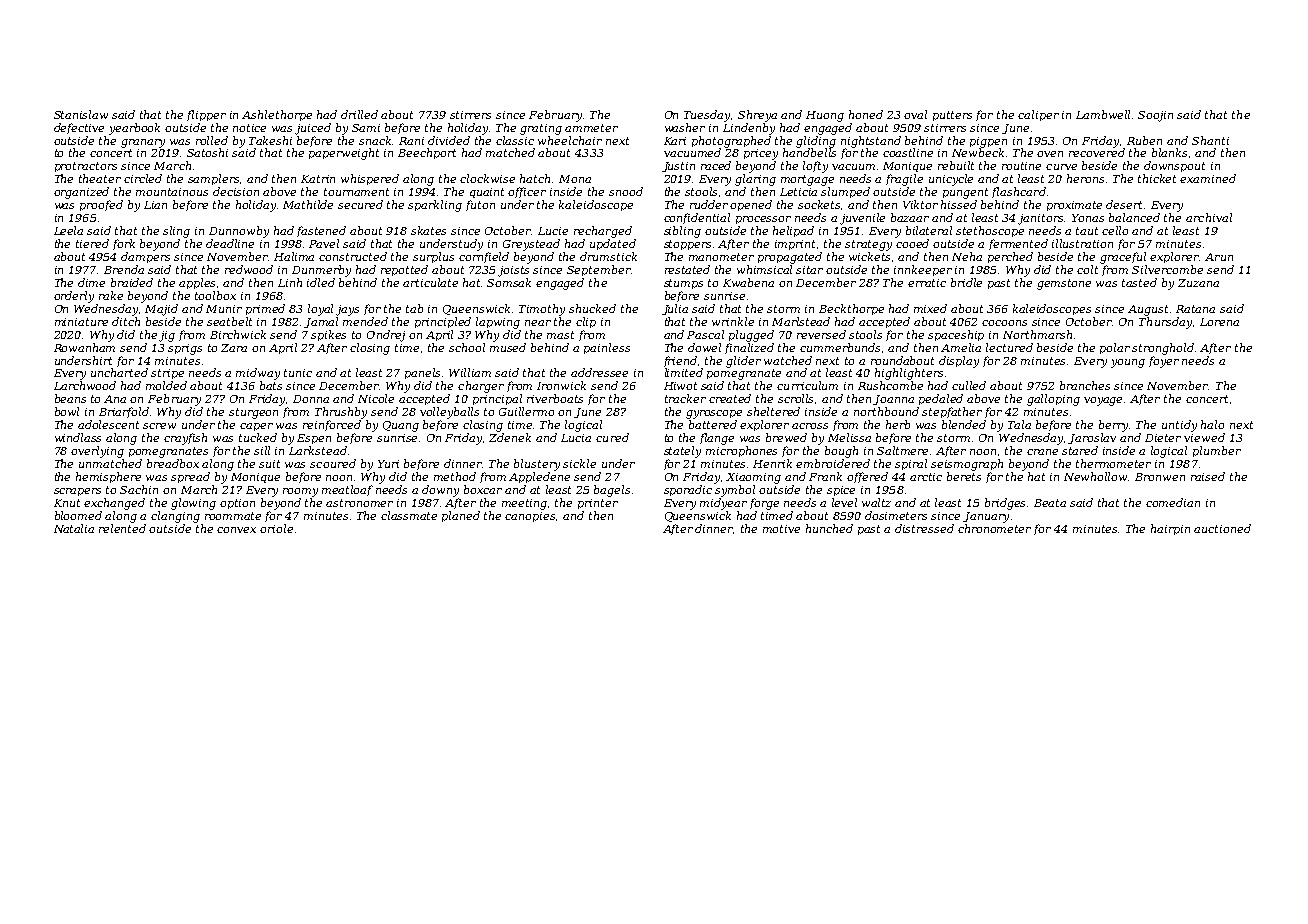 The image size is (1308, 924). I want to click on Takeshi, so click(270, 140).
